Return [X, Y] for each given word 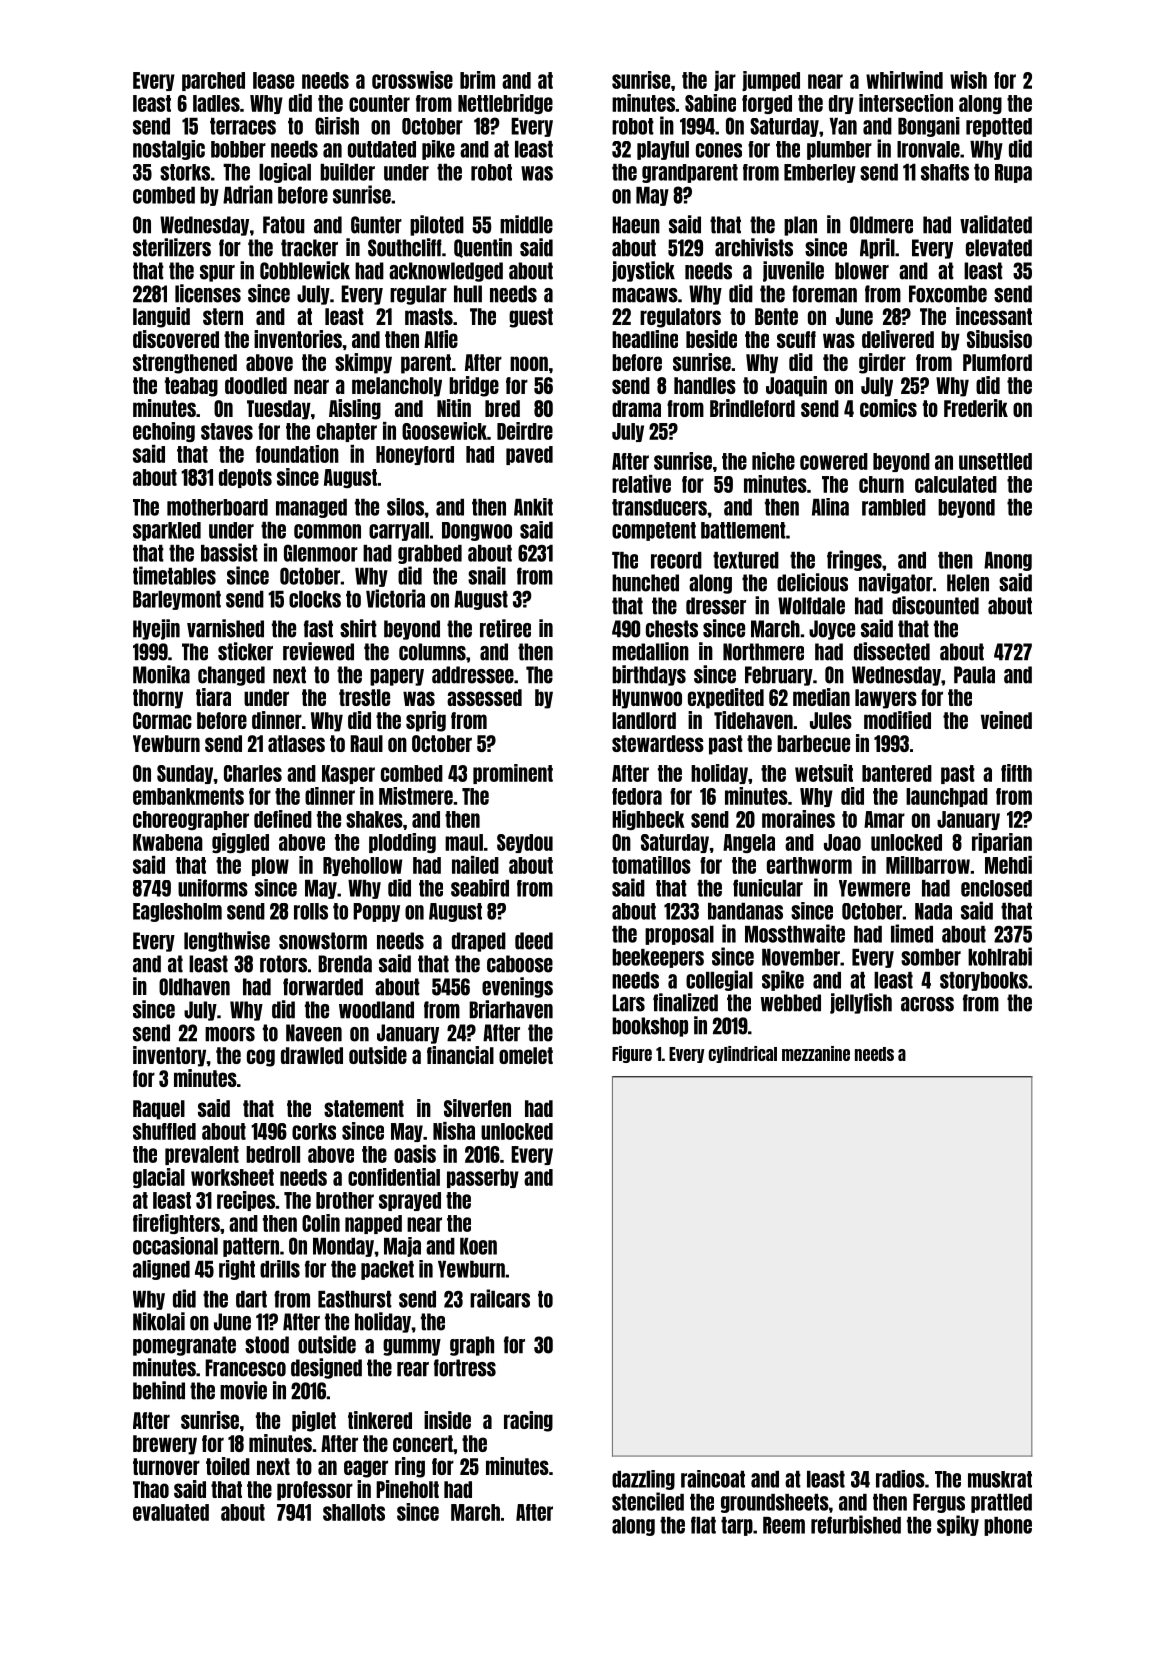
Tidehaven [753, 720]
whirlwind [904, 80]
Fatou [284, 225]
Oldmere [881, 225]
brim [477, 80]
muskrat [1000, 1479]
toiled [228, 1466]
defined [283, 819]
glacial [159, 1178]
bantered [897, 773]
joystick [643, 271]
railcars [500, 1298]
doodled [256, 385]
